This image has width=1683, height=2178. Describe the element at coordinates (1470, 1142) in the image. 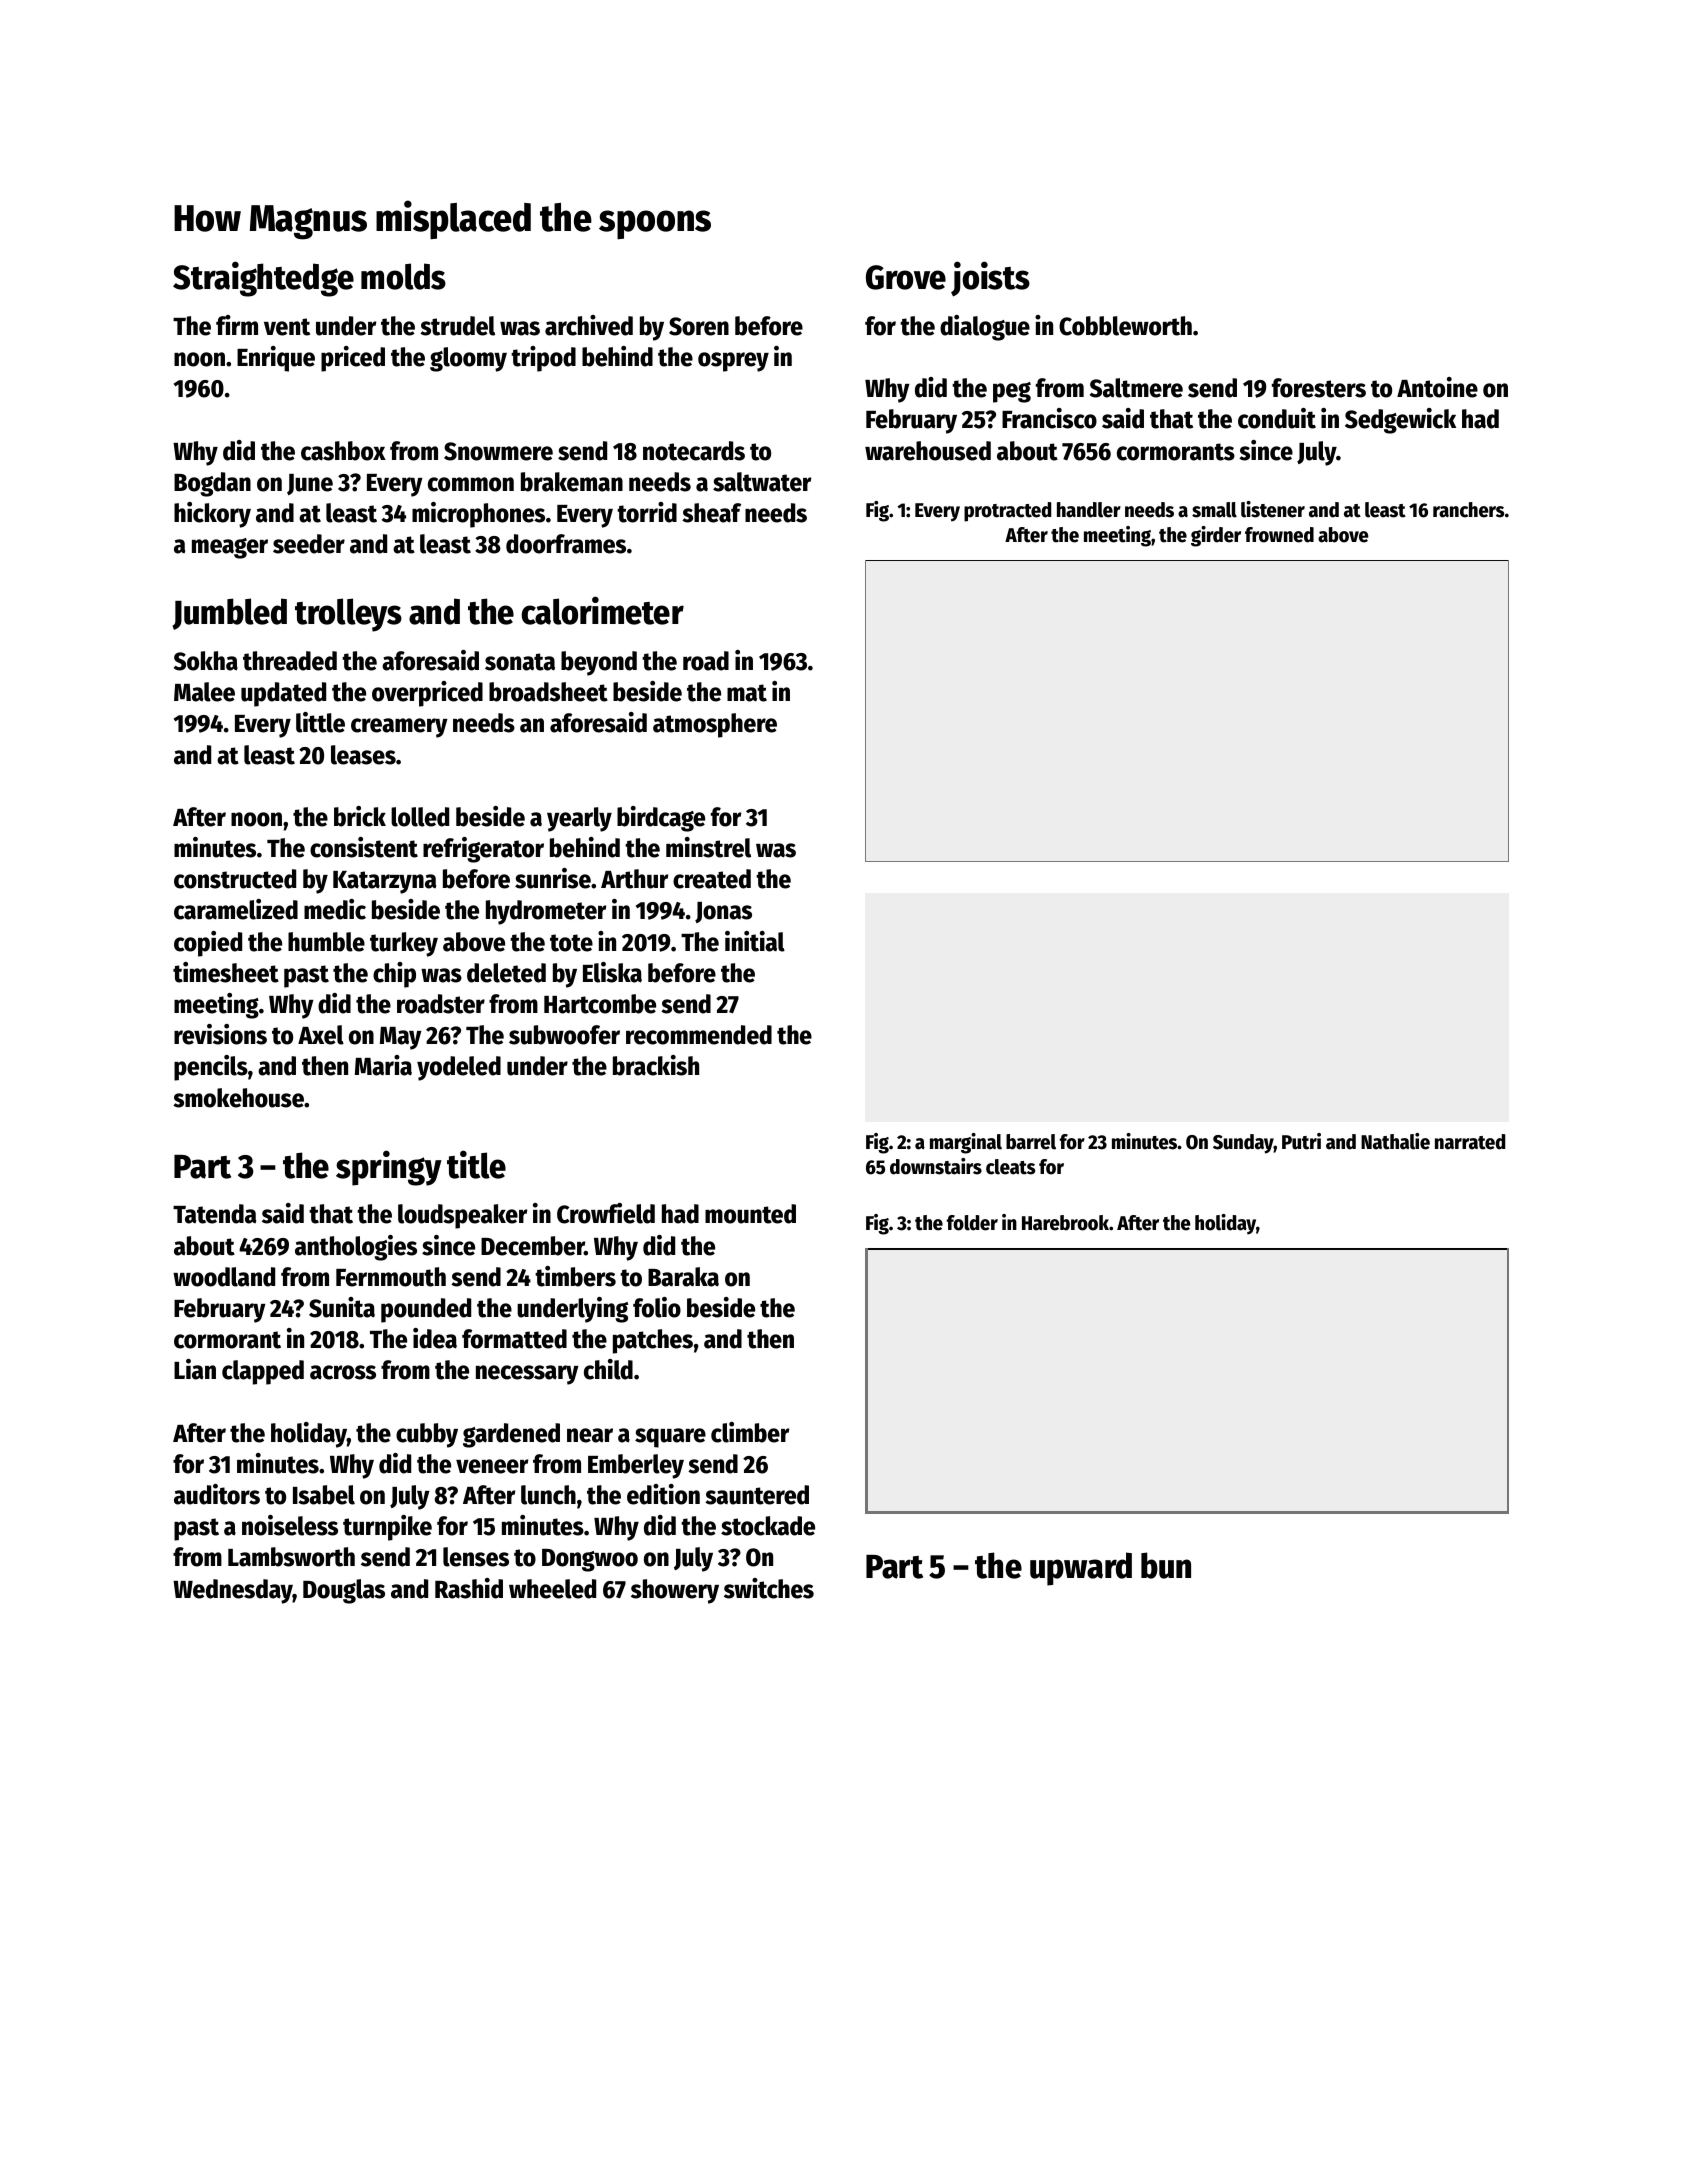

I see `narrated` at that location.
